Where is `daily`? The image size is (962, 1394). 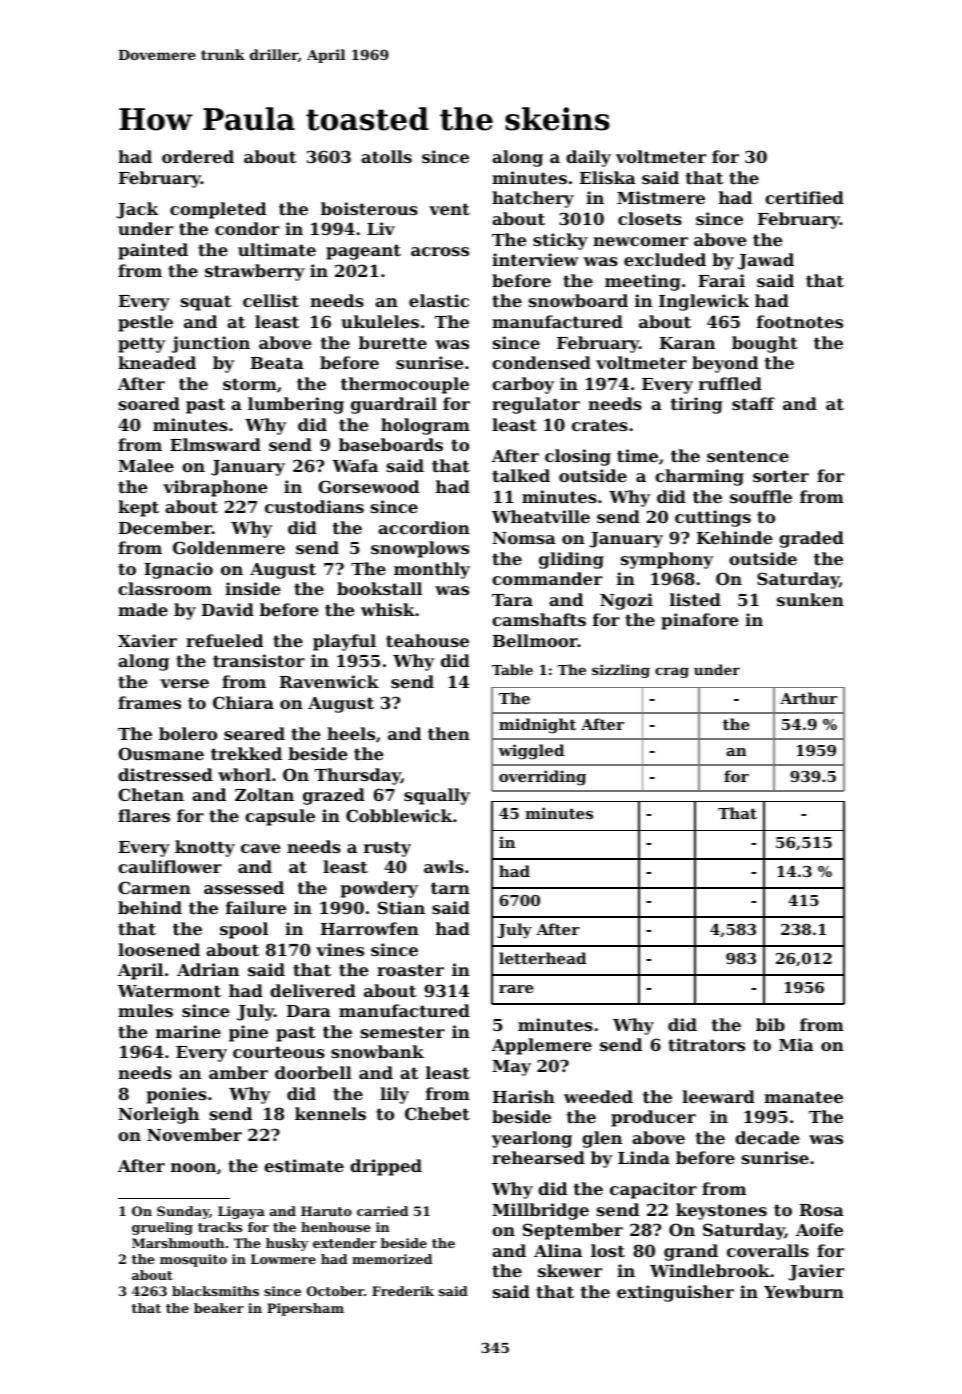
daily is located at coordinates (588, 158).
